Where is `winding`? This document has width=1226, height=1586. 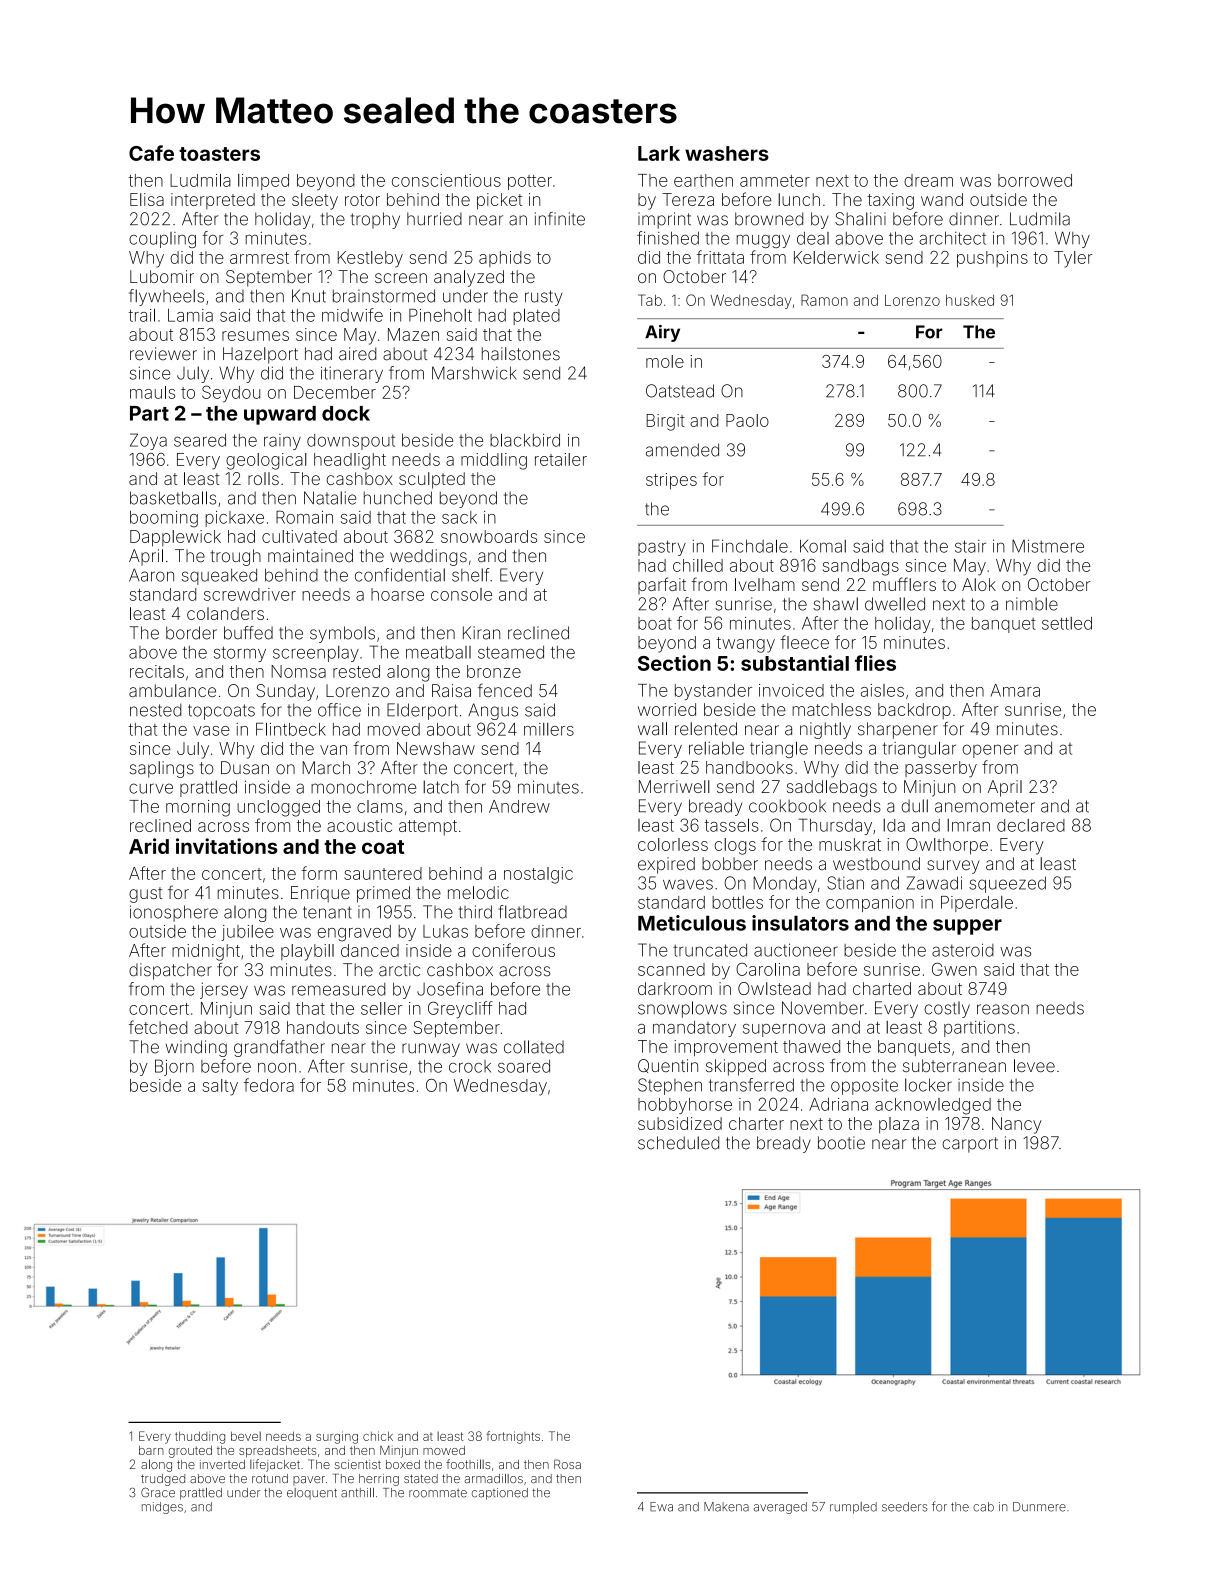
winding is located at coordinates (196, 1048).
